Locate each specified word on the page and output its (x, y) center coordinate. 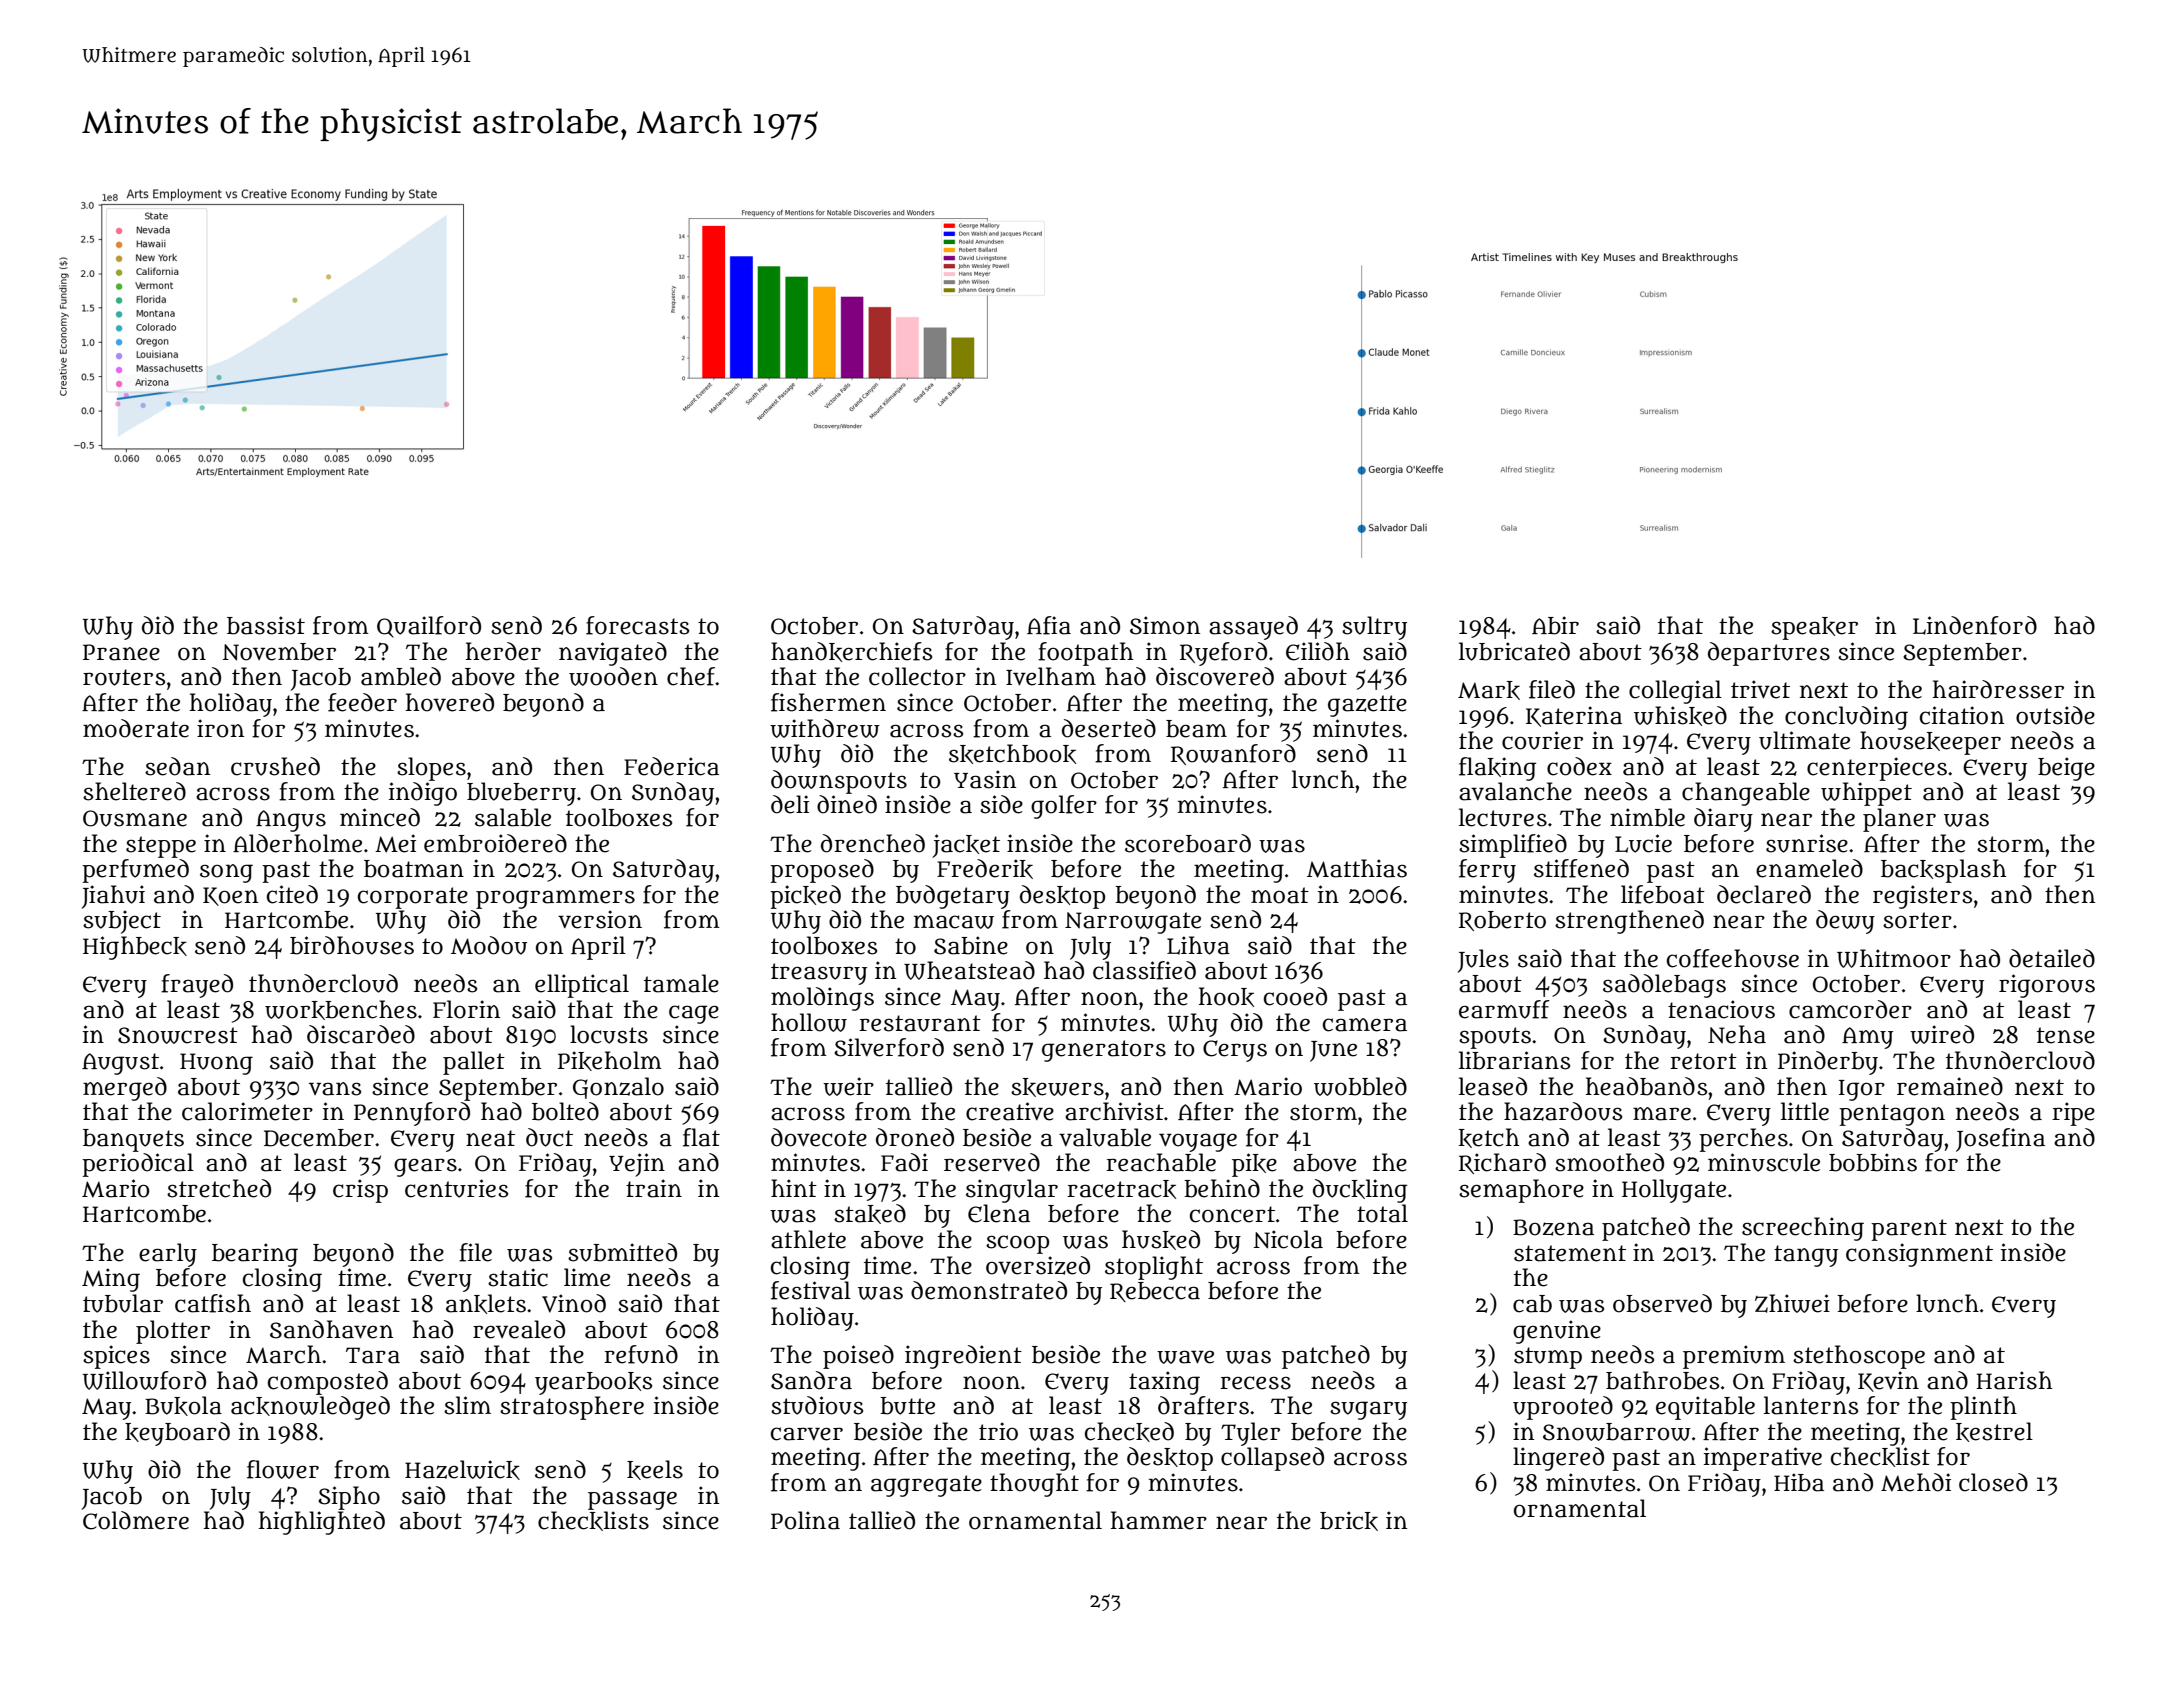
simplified (1513, 846)
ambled (401, 676)
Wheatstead (969, 970)
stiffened (1581, 868)
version (600, 919)
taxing (1164, 1383)
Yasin (985, 779)
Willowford (144, 1380)
